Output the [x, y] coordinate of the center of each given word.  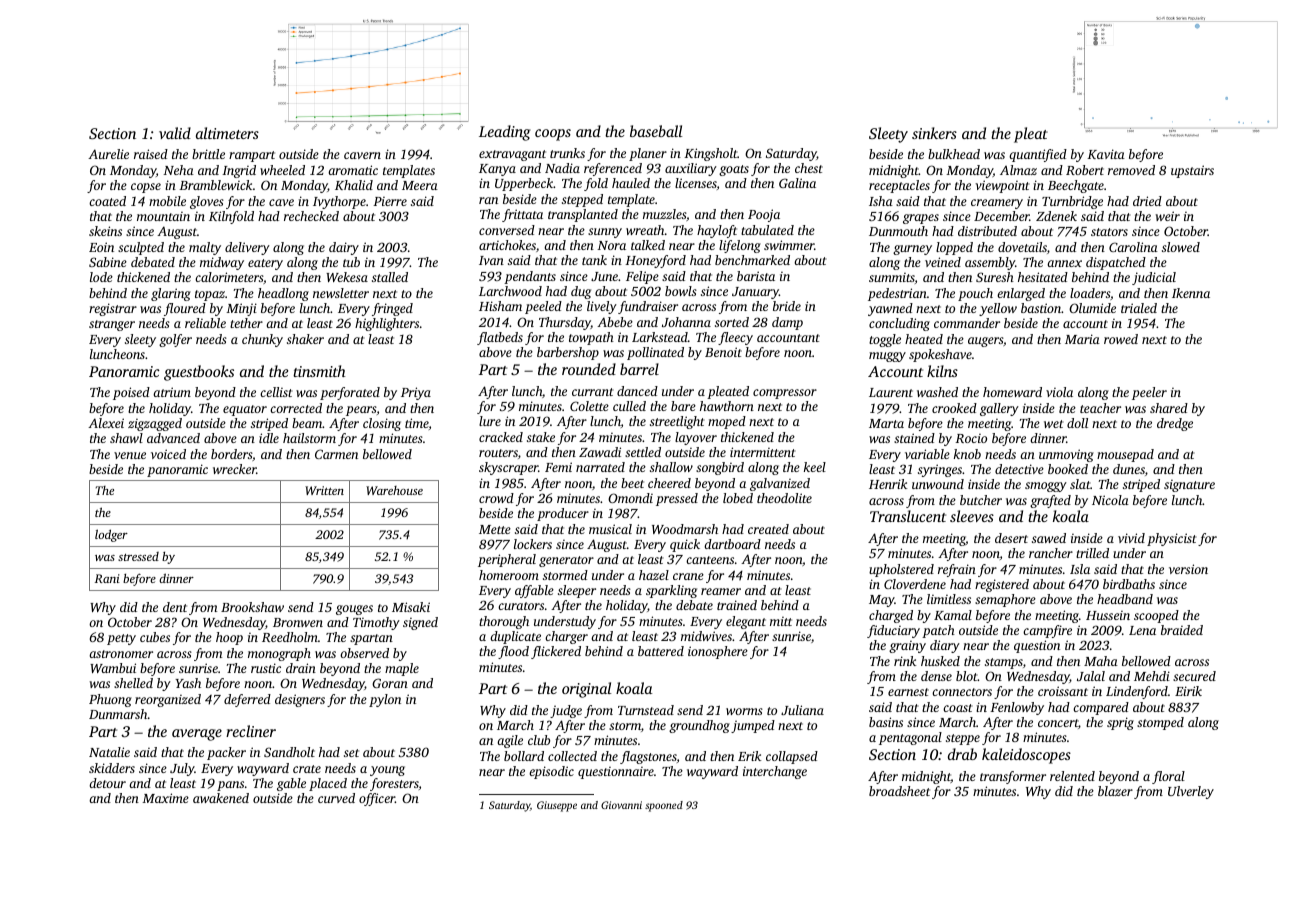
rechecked [311, 216]
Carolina [1133, 247]
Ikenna [1191, 293]
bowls [681, 291]
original [587, 690]
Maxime [165, 798]
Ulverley [1191, 792]
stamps [1004, 663]
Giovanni [621, 805]
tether [246, 323]
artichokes [507, 245]
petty [121, 639]
